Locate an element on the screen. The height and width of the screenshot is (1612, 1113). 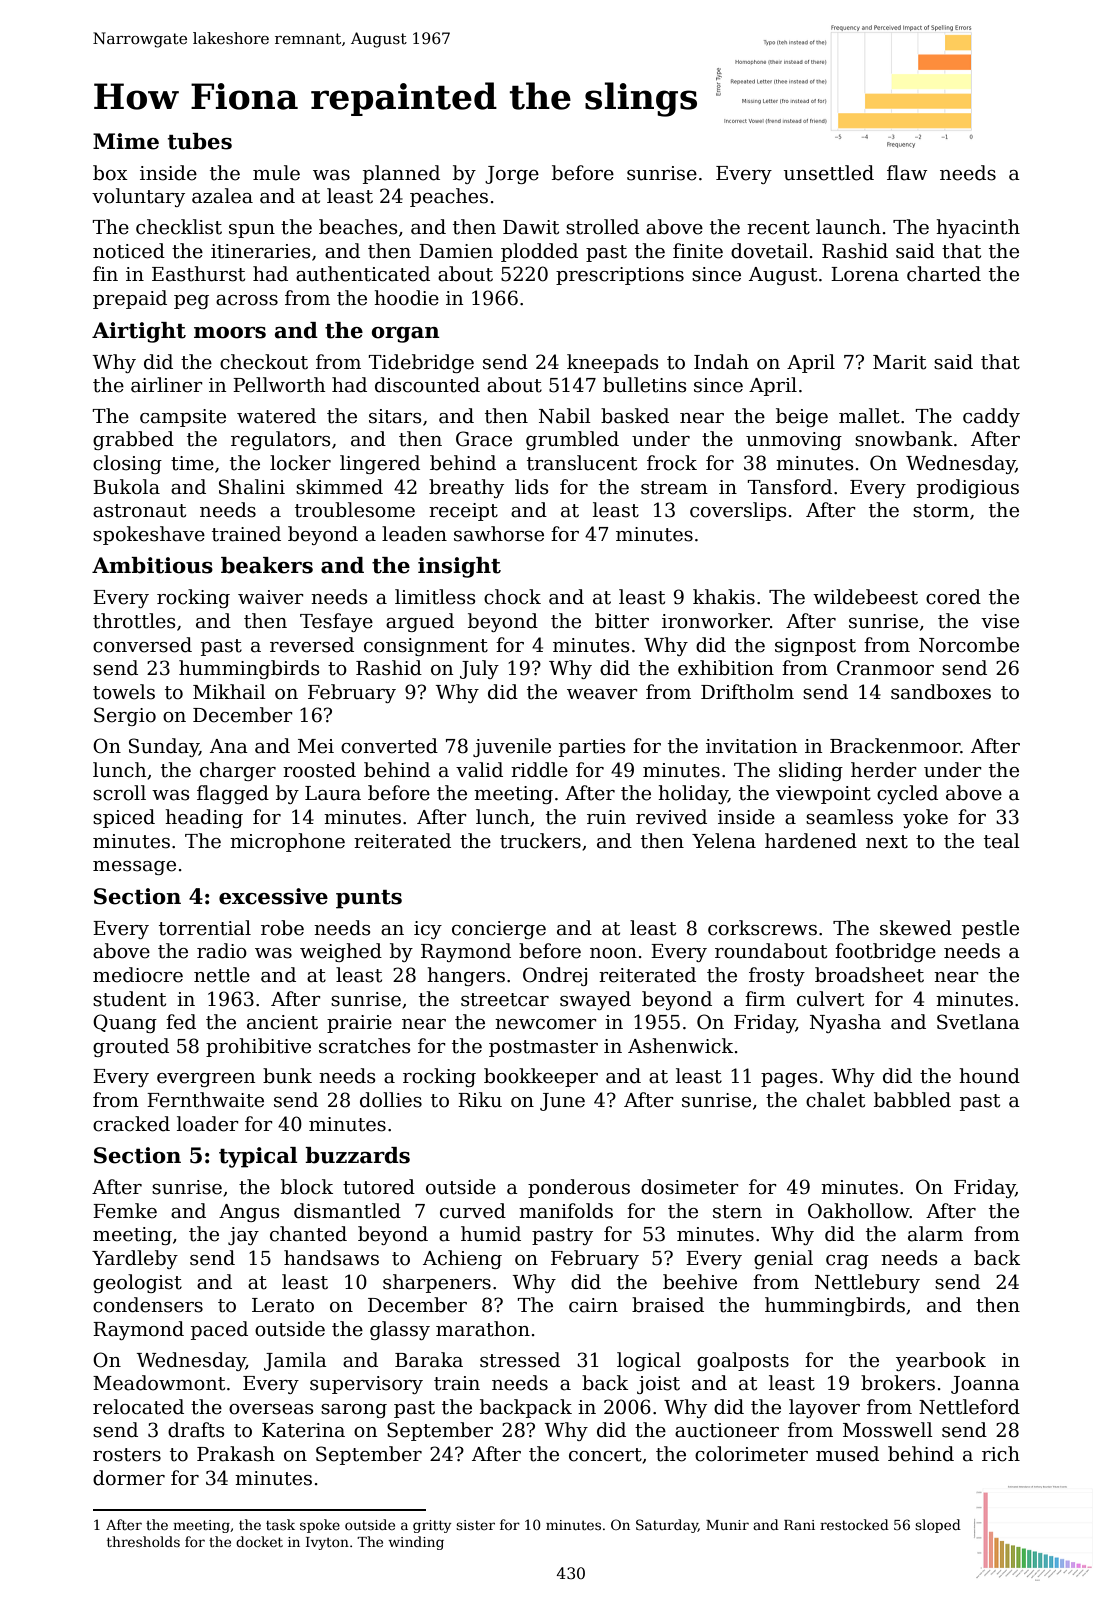
regulators is located at coordinates (281, 440).
